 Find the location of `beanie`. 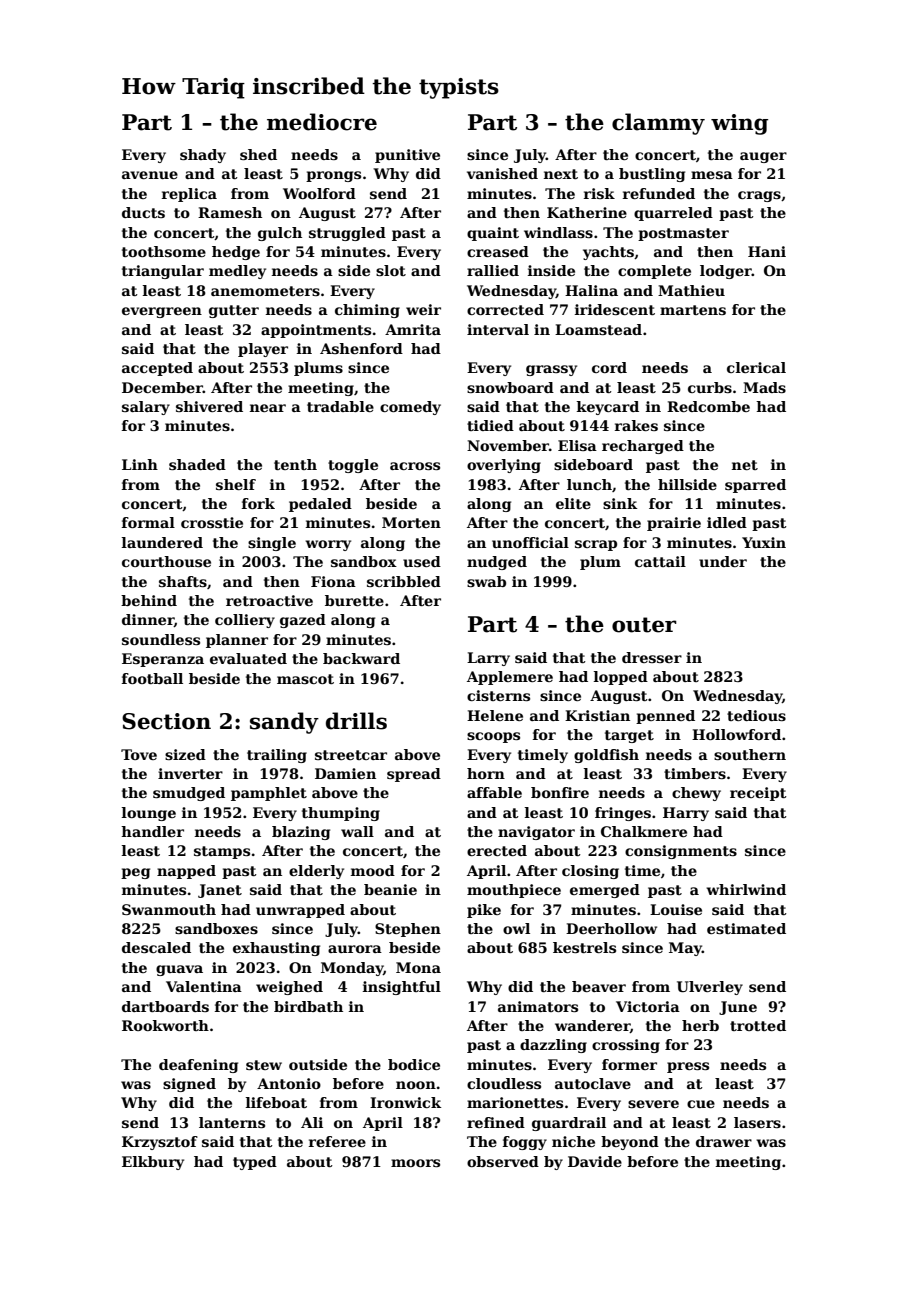

beanie is located at coordinates (390, 889).
